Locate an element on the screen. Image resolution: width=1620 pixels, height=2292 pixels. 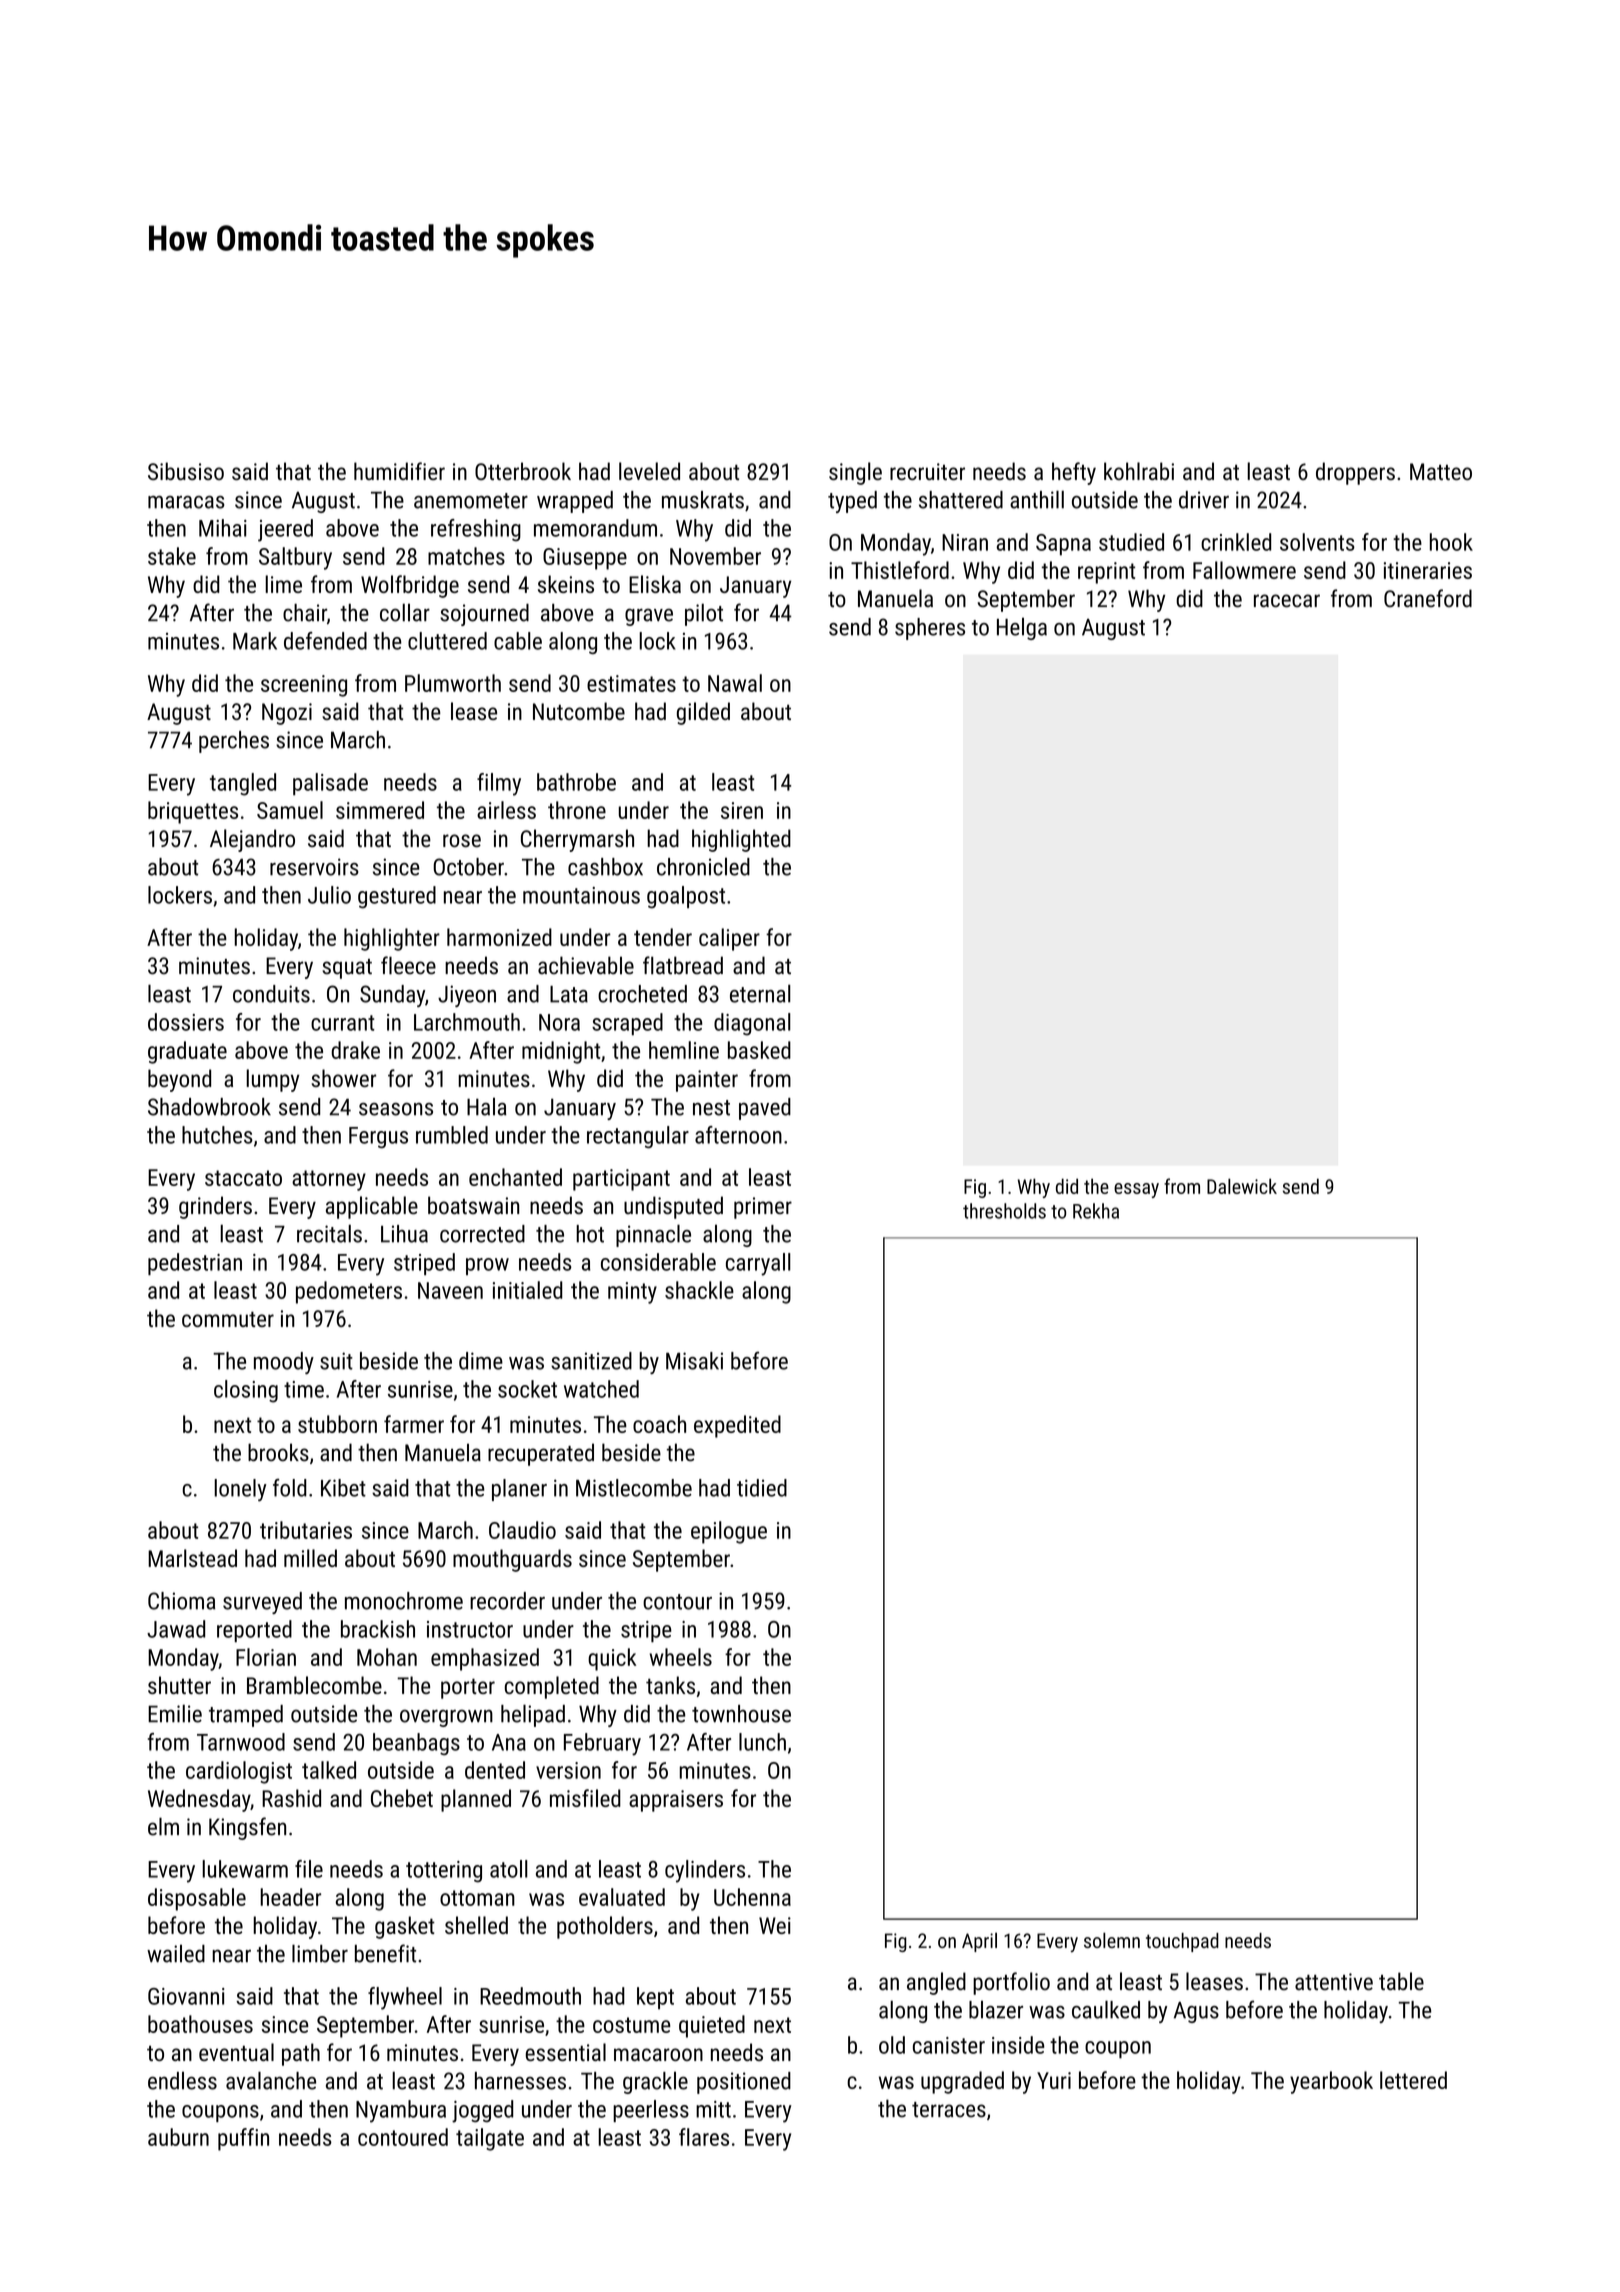
Eliska is located at coordinates (655, 584).
